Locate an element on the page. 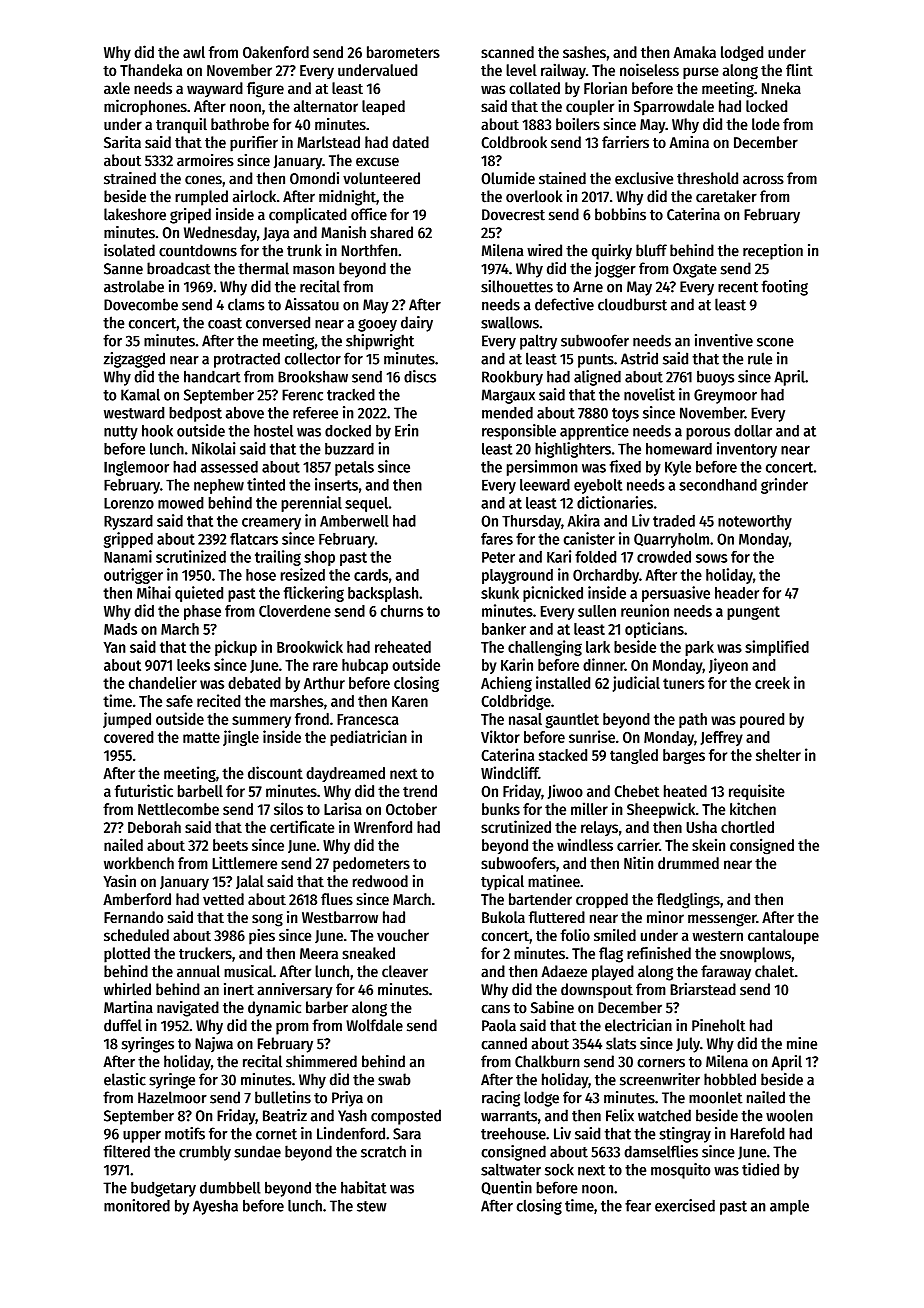 The height and width of the image is (1308, 924). motifs is located at coordinates (185, 1133).
